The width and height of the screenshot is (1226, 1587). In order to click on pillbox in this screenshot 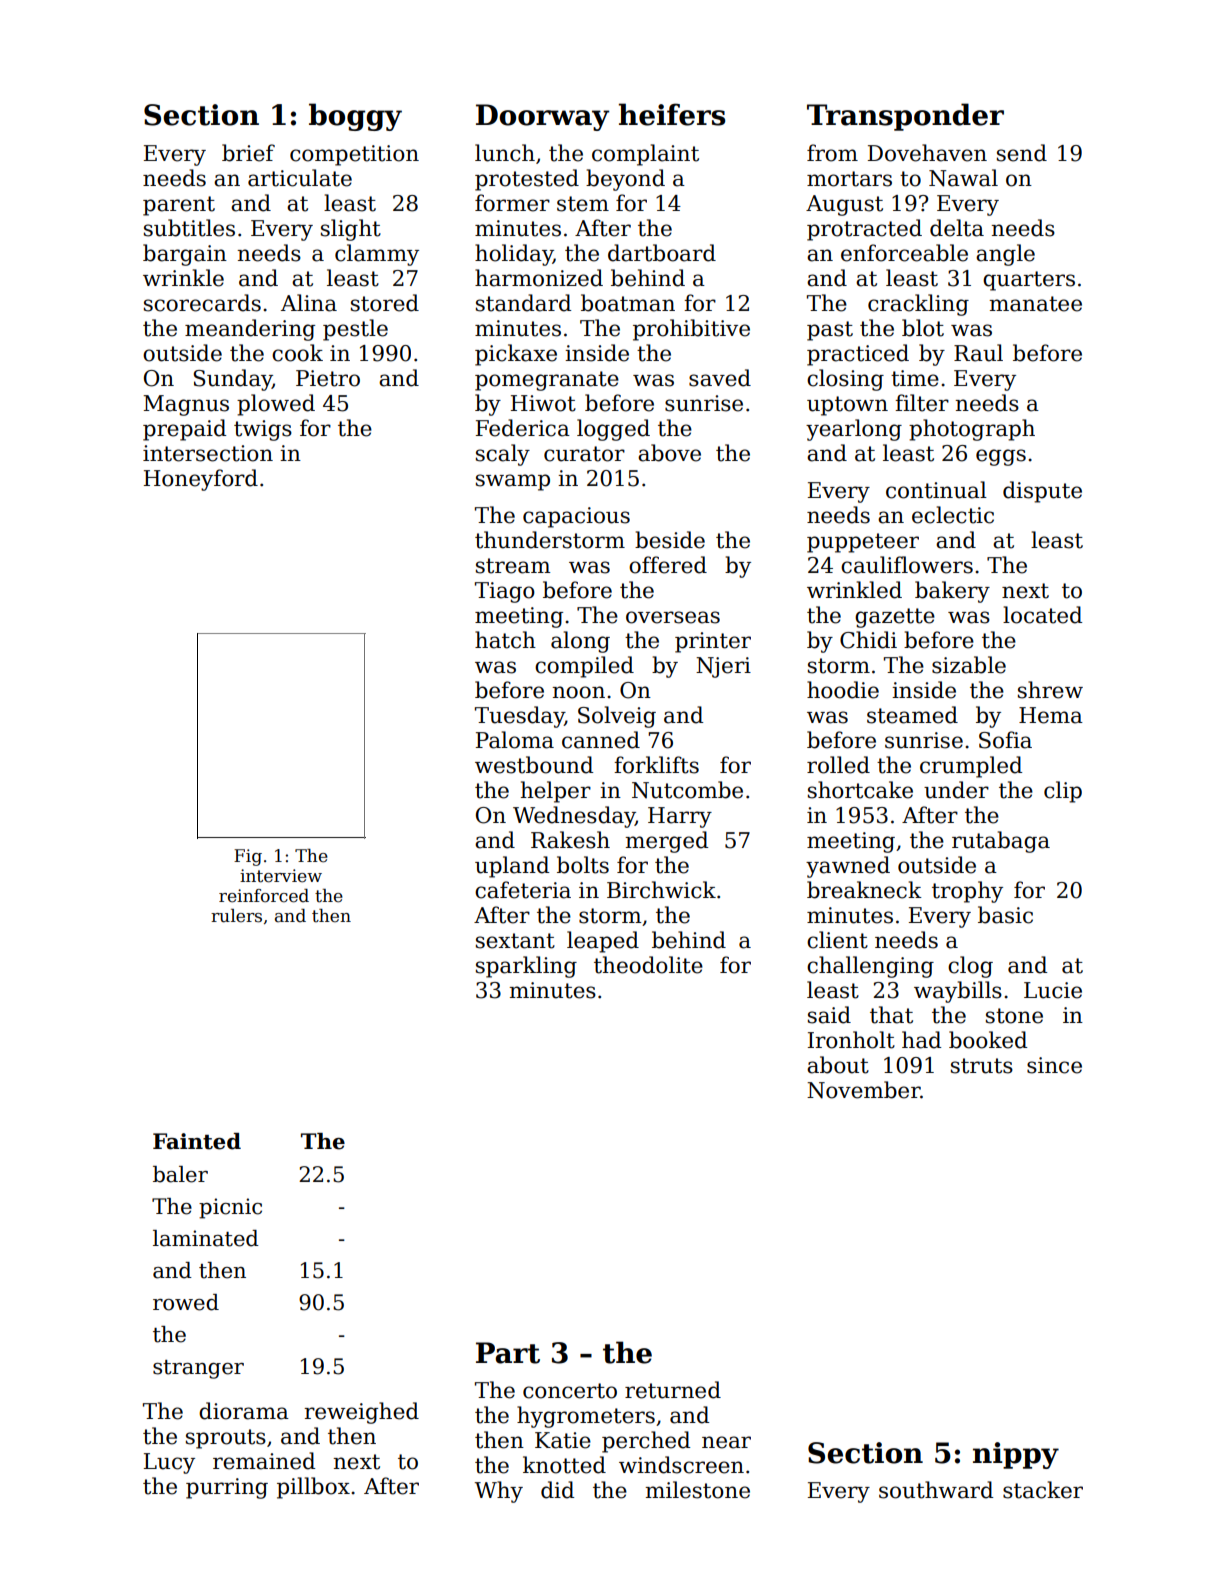, I will do `click(313, 1488)`.
